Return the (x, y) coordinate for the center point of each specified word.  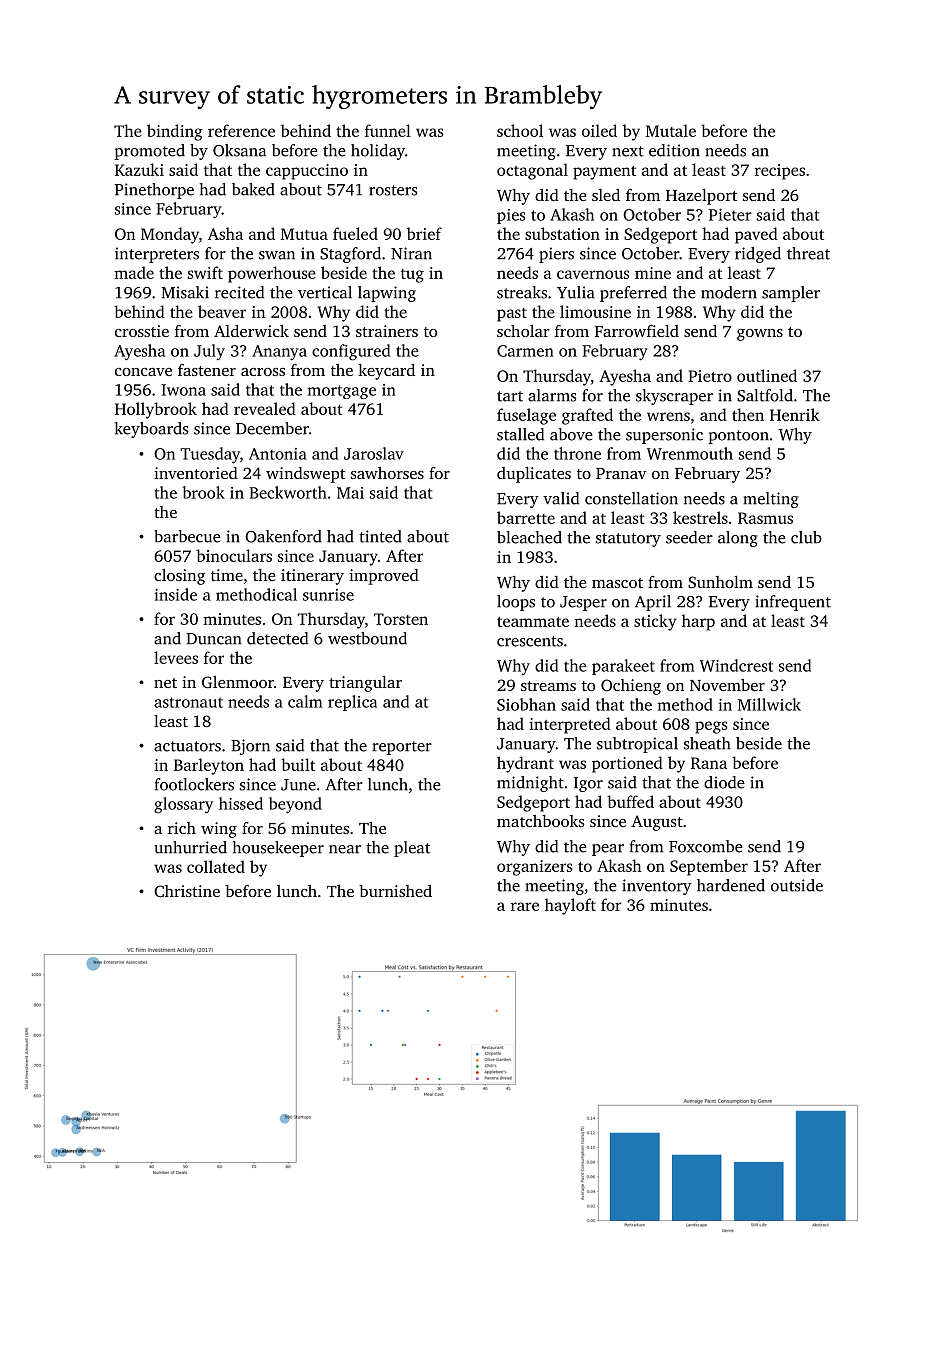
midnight (530, 784)
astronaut (188, 702)
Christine (187, 891)
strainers (387, 331)
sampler (791, 294)
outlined (767, 375)
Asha (225, 233)
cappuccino (307, 172)
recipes (780, 172)
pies (511, 216)
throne (577, 453)
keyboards (151, 430)
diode (724, 782)
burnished (395, 891)
